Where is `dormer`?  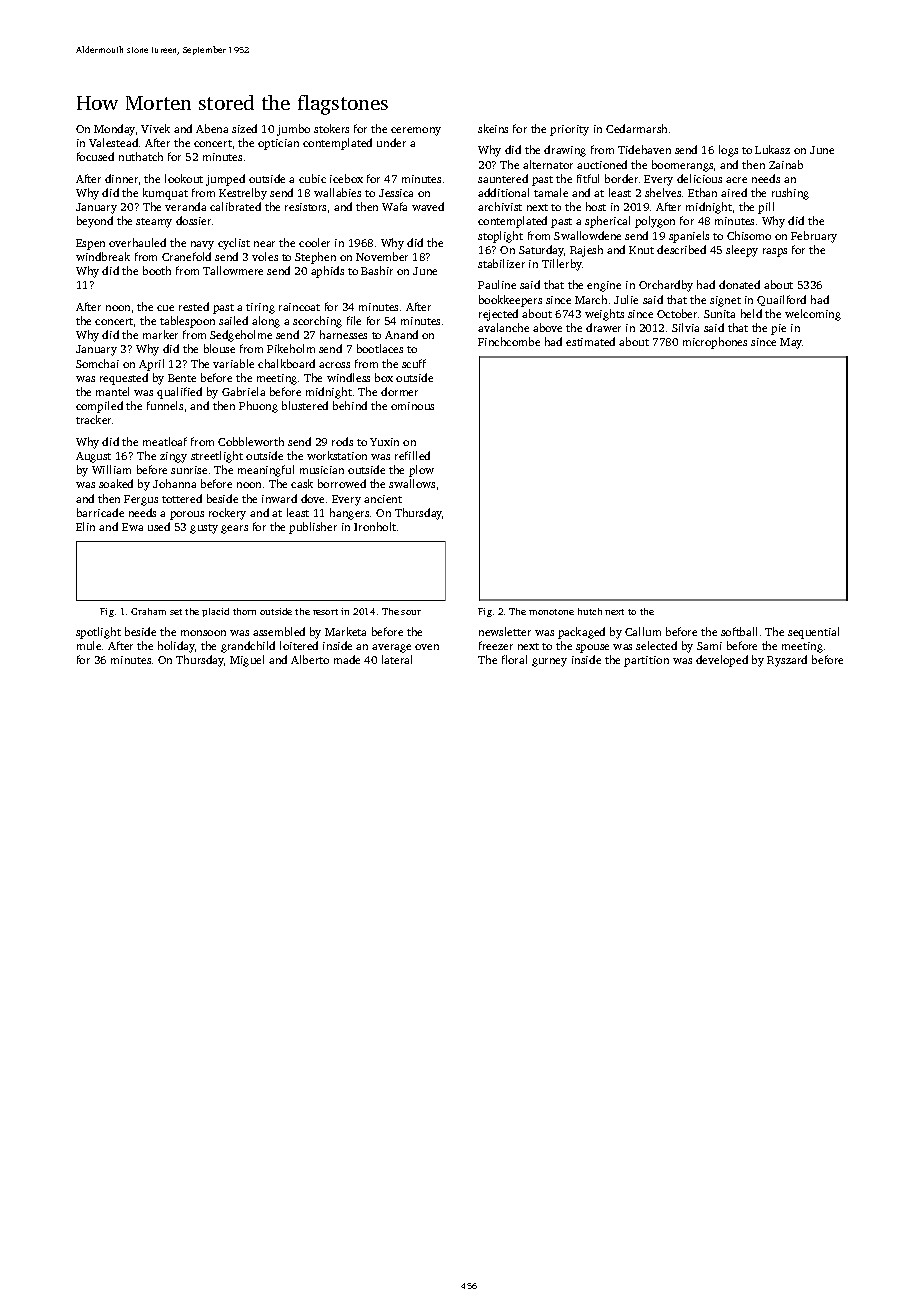
dormer is located at coordinates (399, 391).
